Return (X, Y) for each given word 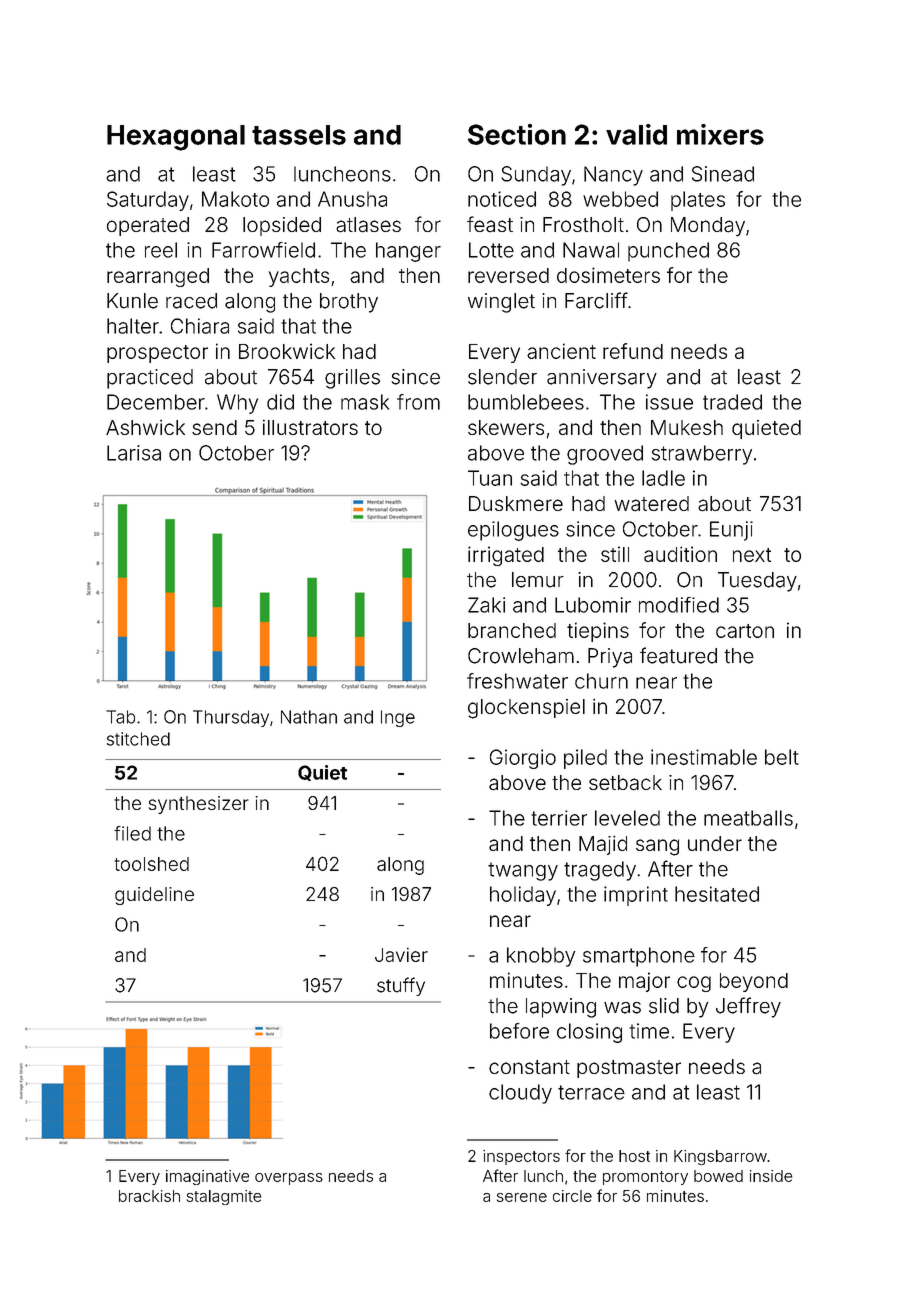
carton (745, 631)
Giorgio (523, 759)
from (418, 402)
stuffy (401, 986)
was (622, 1008)
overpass (289, 1179)
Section (517, 134)
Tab (120, 717)
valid (636, 134)
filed (132, 833)
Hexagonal (176, 138)
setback (625, 783)
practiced (150, 379)
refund (633, 351)
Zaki (486, 605)
